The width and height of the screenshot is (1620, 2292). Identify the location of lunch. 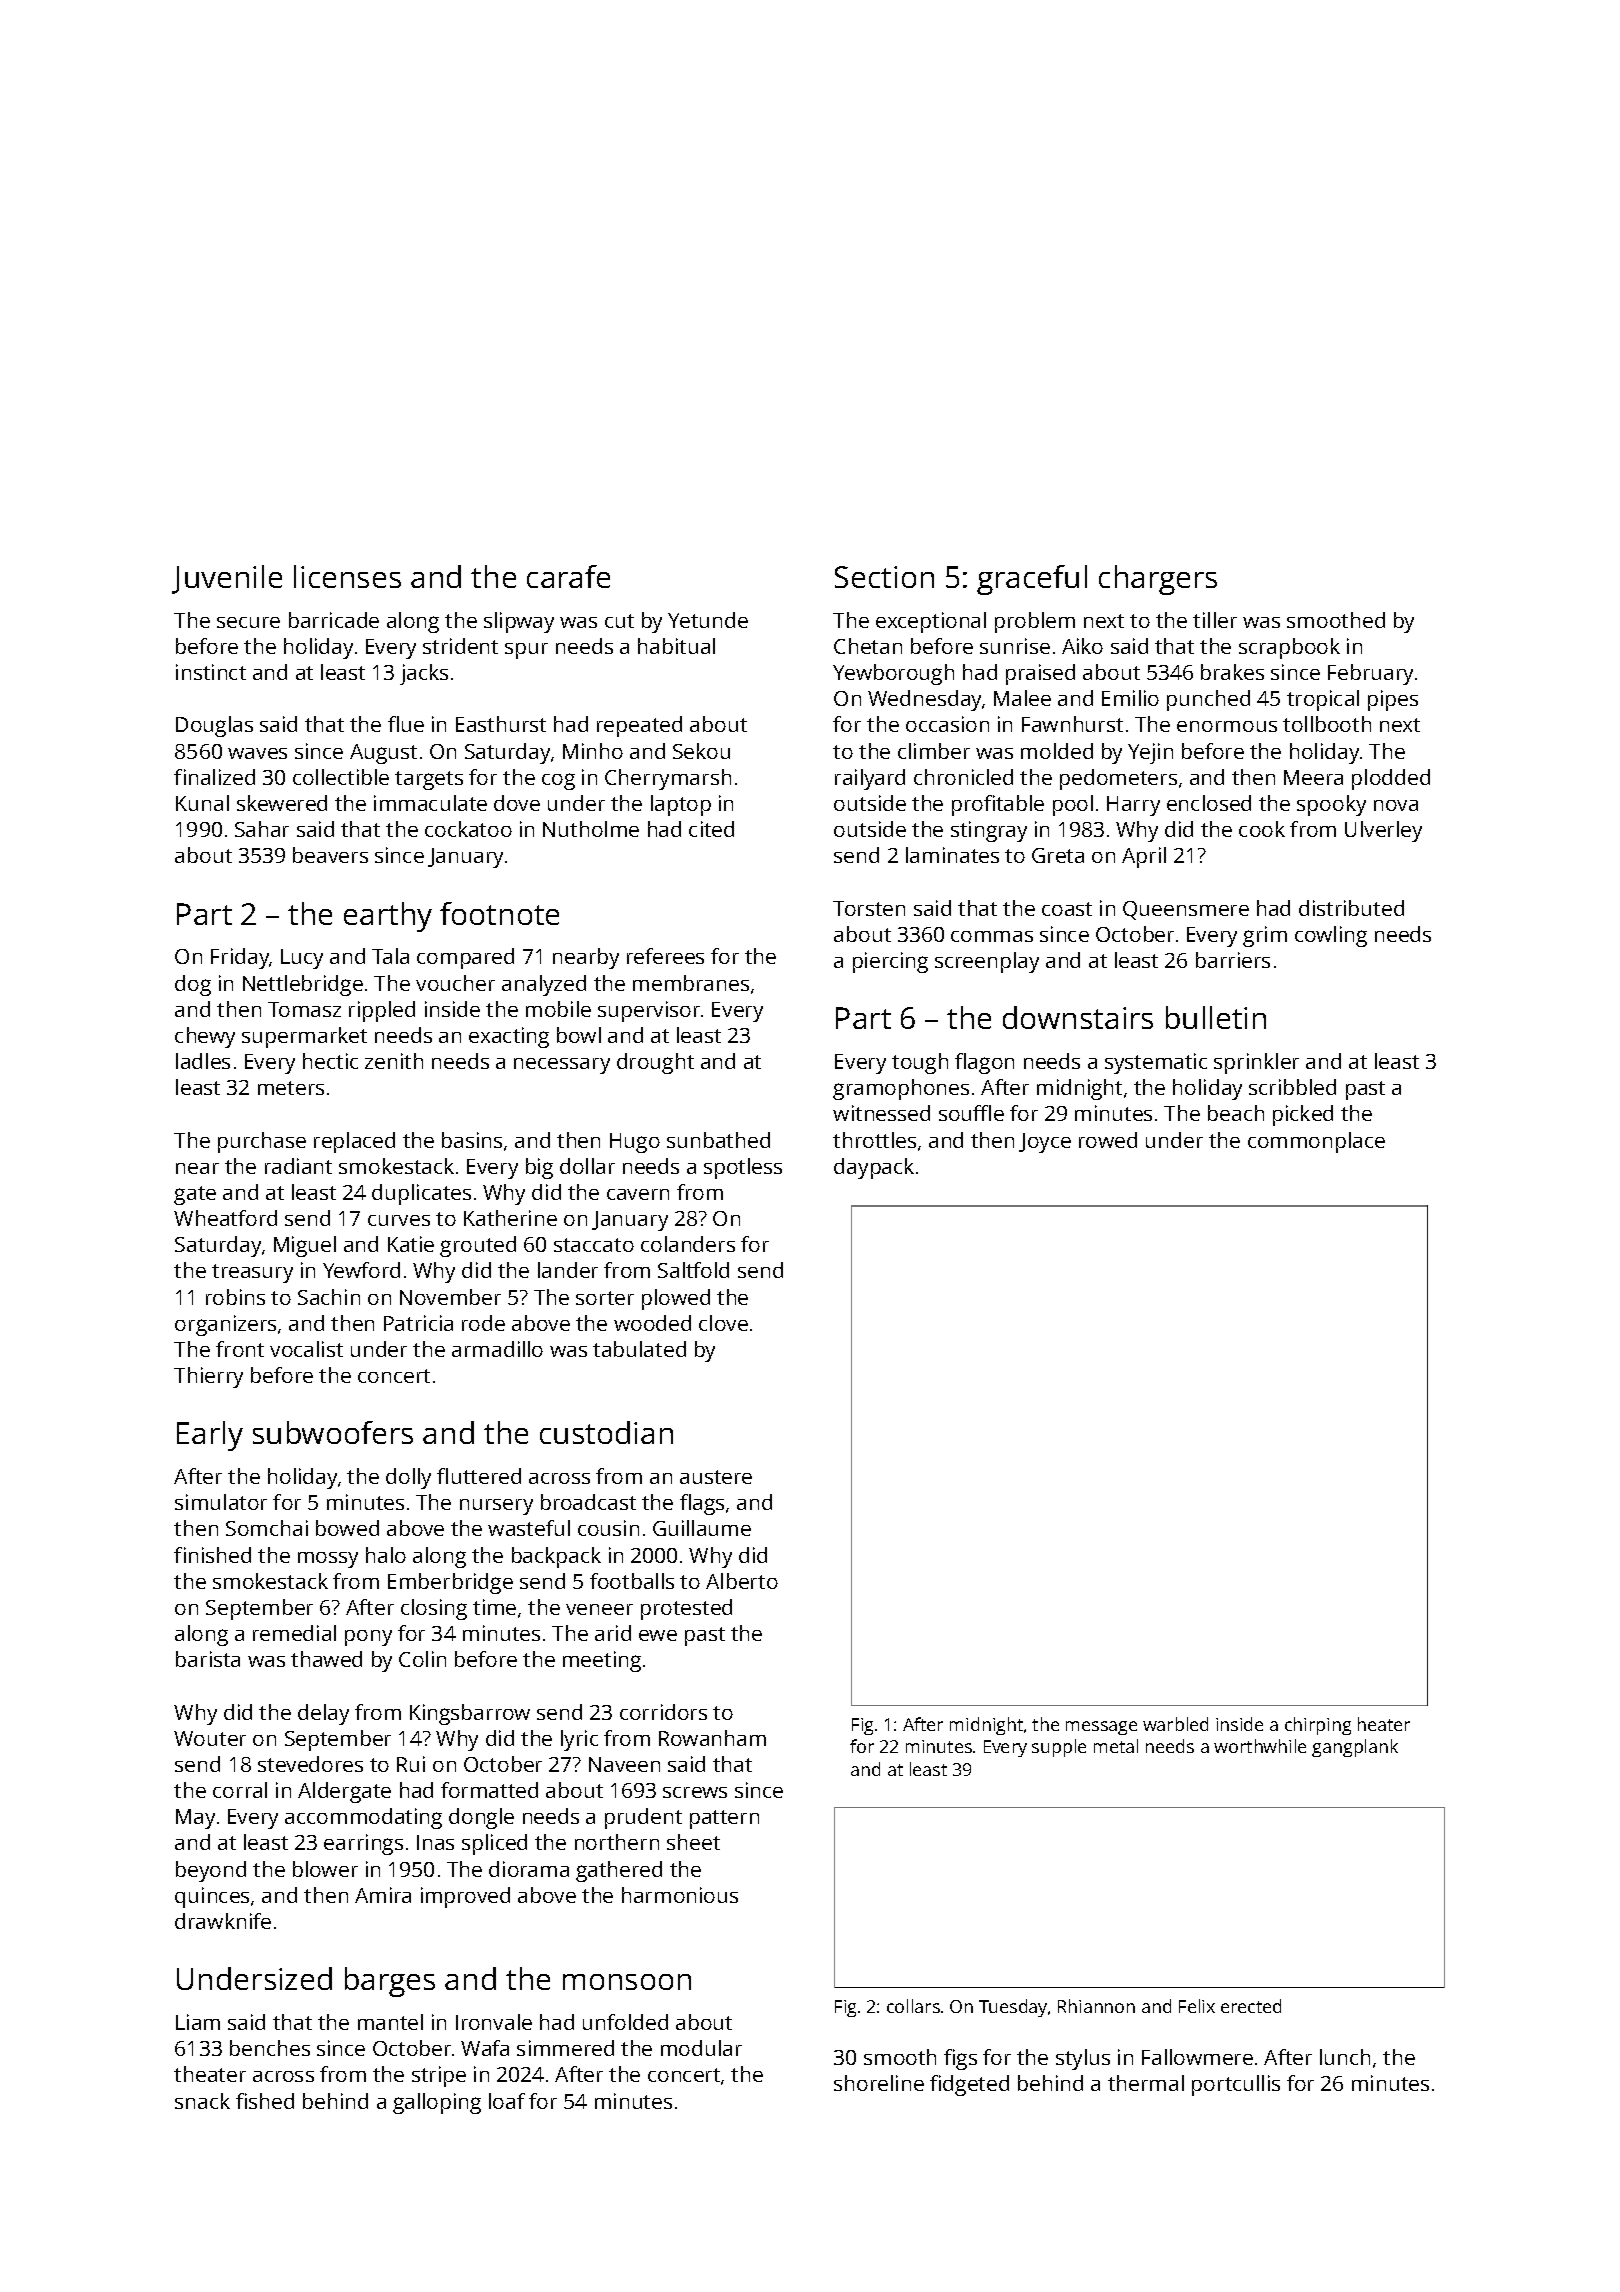
(1345, 2057).
